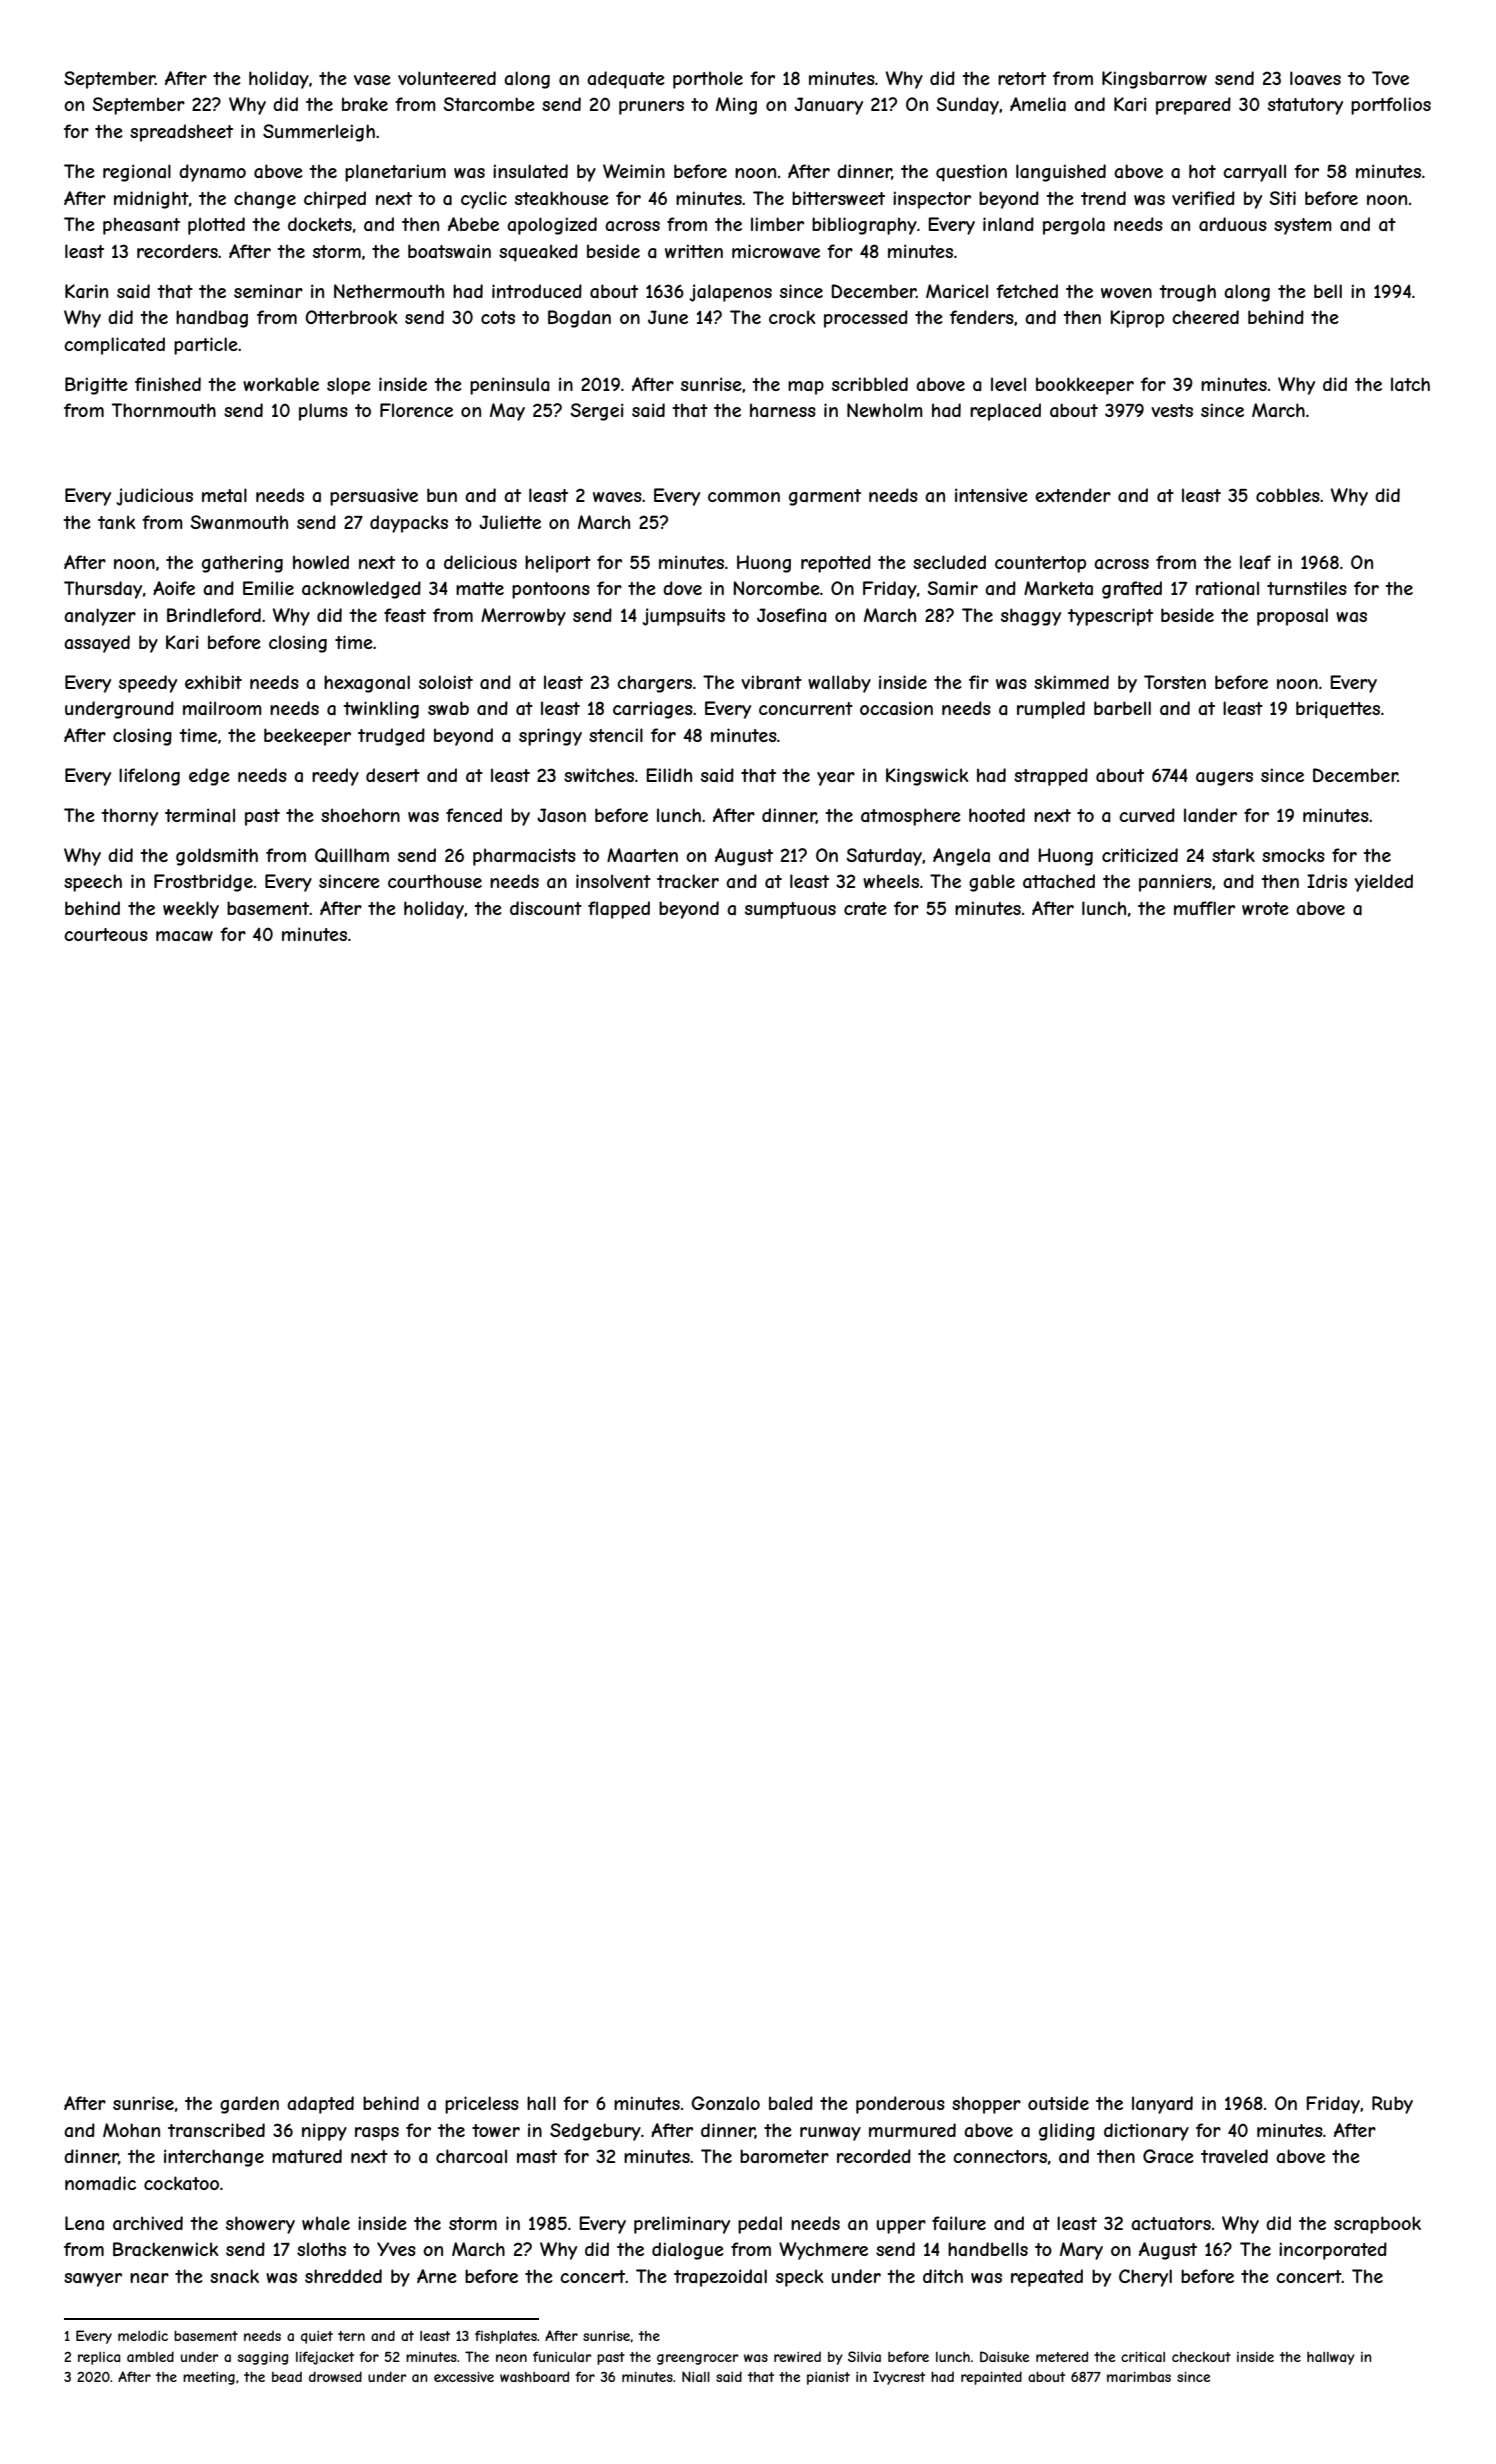 This screenshot has height=2464, width=1496. I want to click on wrote, so click(1265, 908).
